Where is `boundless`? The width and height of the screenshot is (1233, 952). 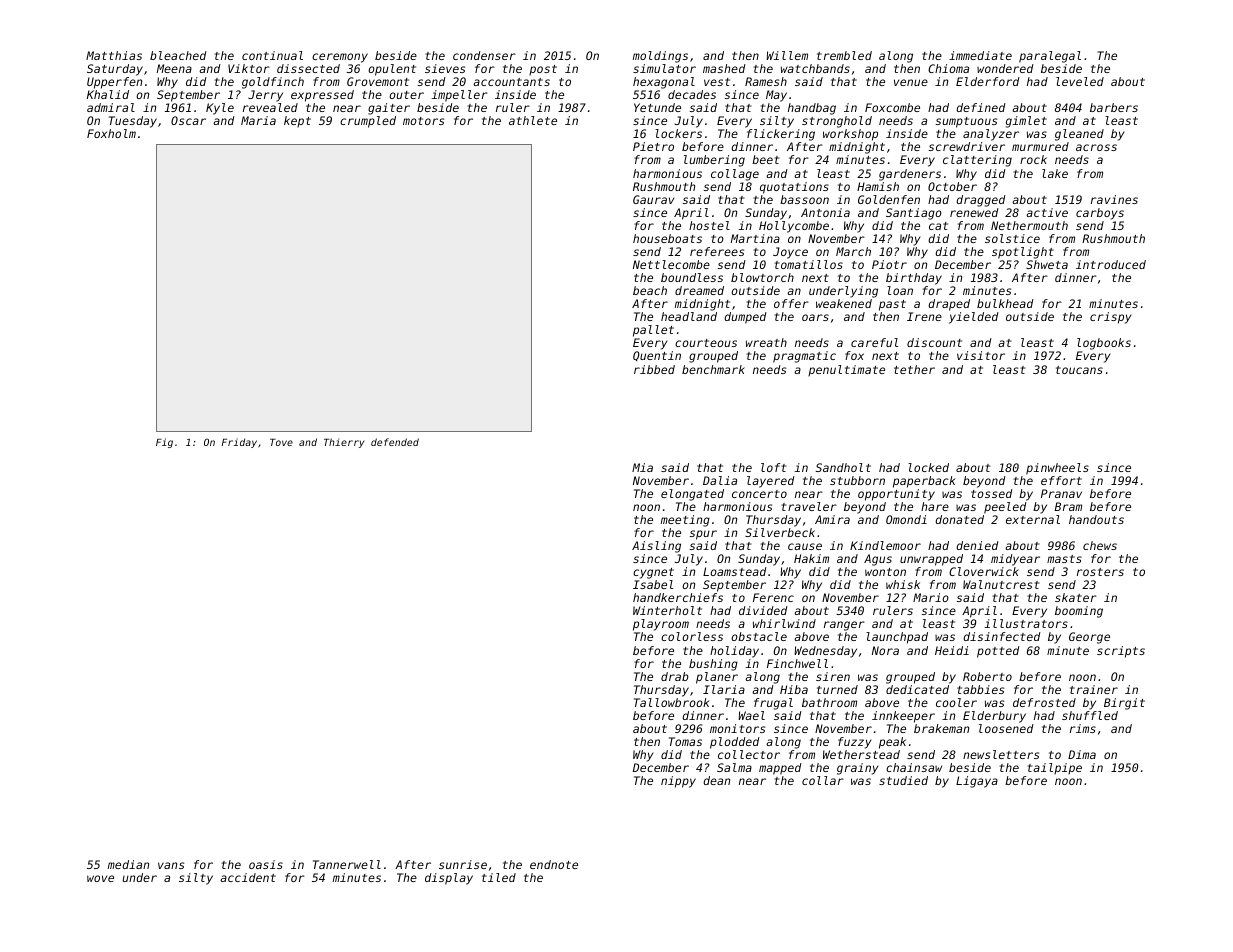
boundless is located at coordinates (692, 277).
